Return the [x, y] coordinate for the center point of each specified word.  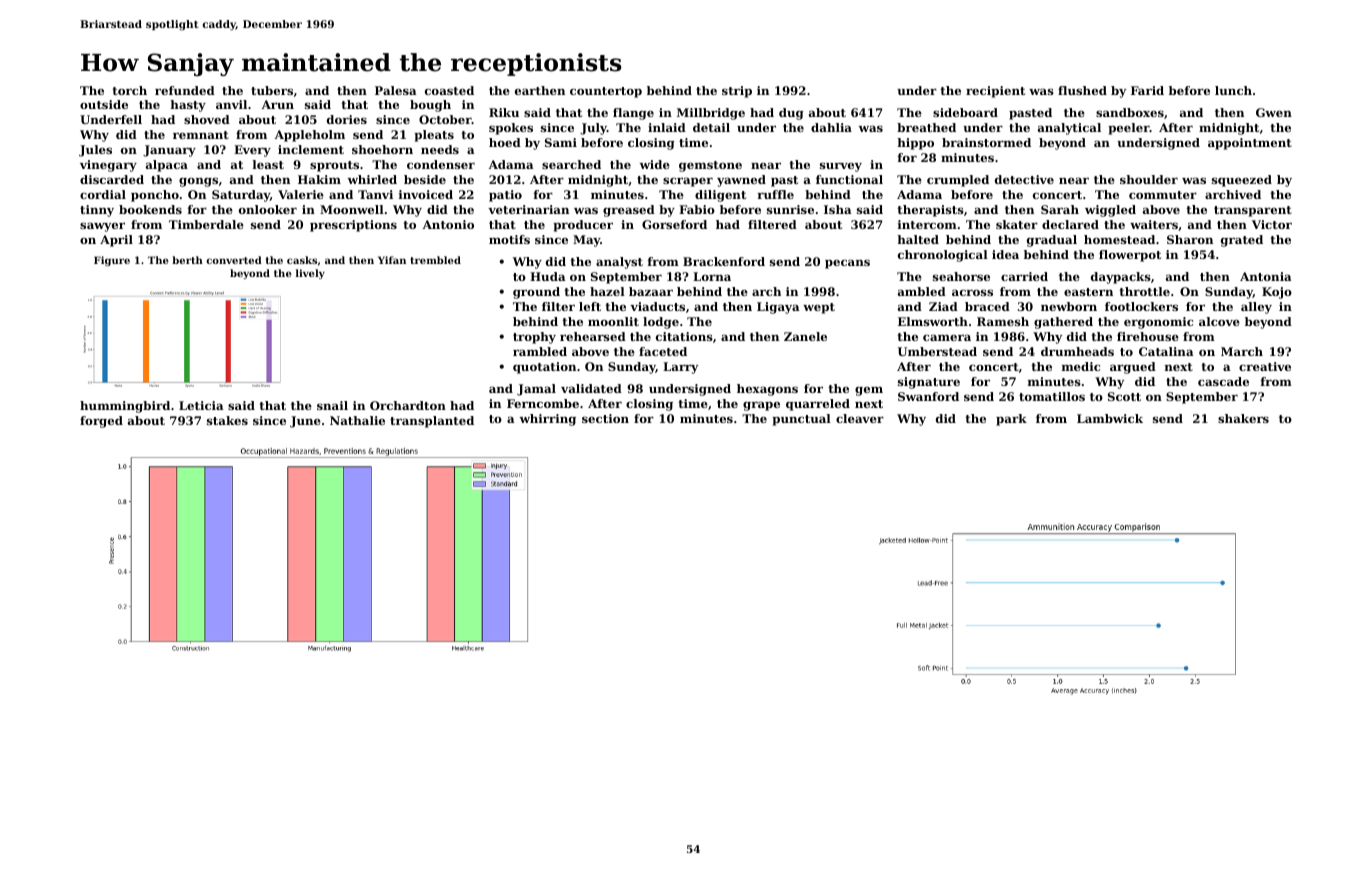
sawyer [102, 227]
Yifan [392, 260]
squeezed [1242, 181]
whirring [548, 420]
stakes [227, 420]
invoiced [426, 194]
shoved [207, 119]
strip [737, 92]
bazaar [651, 291]
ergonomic [1158, 323]
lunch [1233, 90]
